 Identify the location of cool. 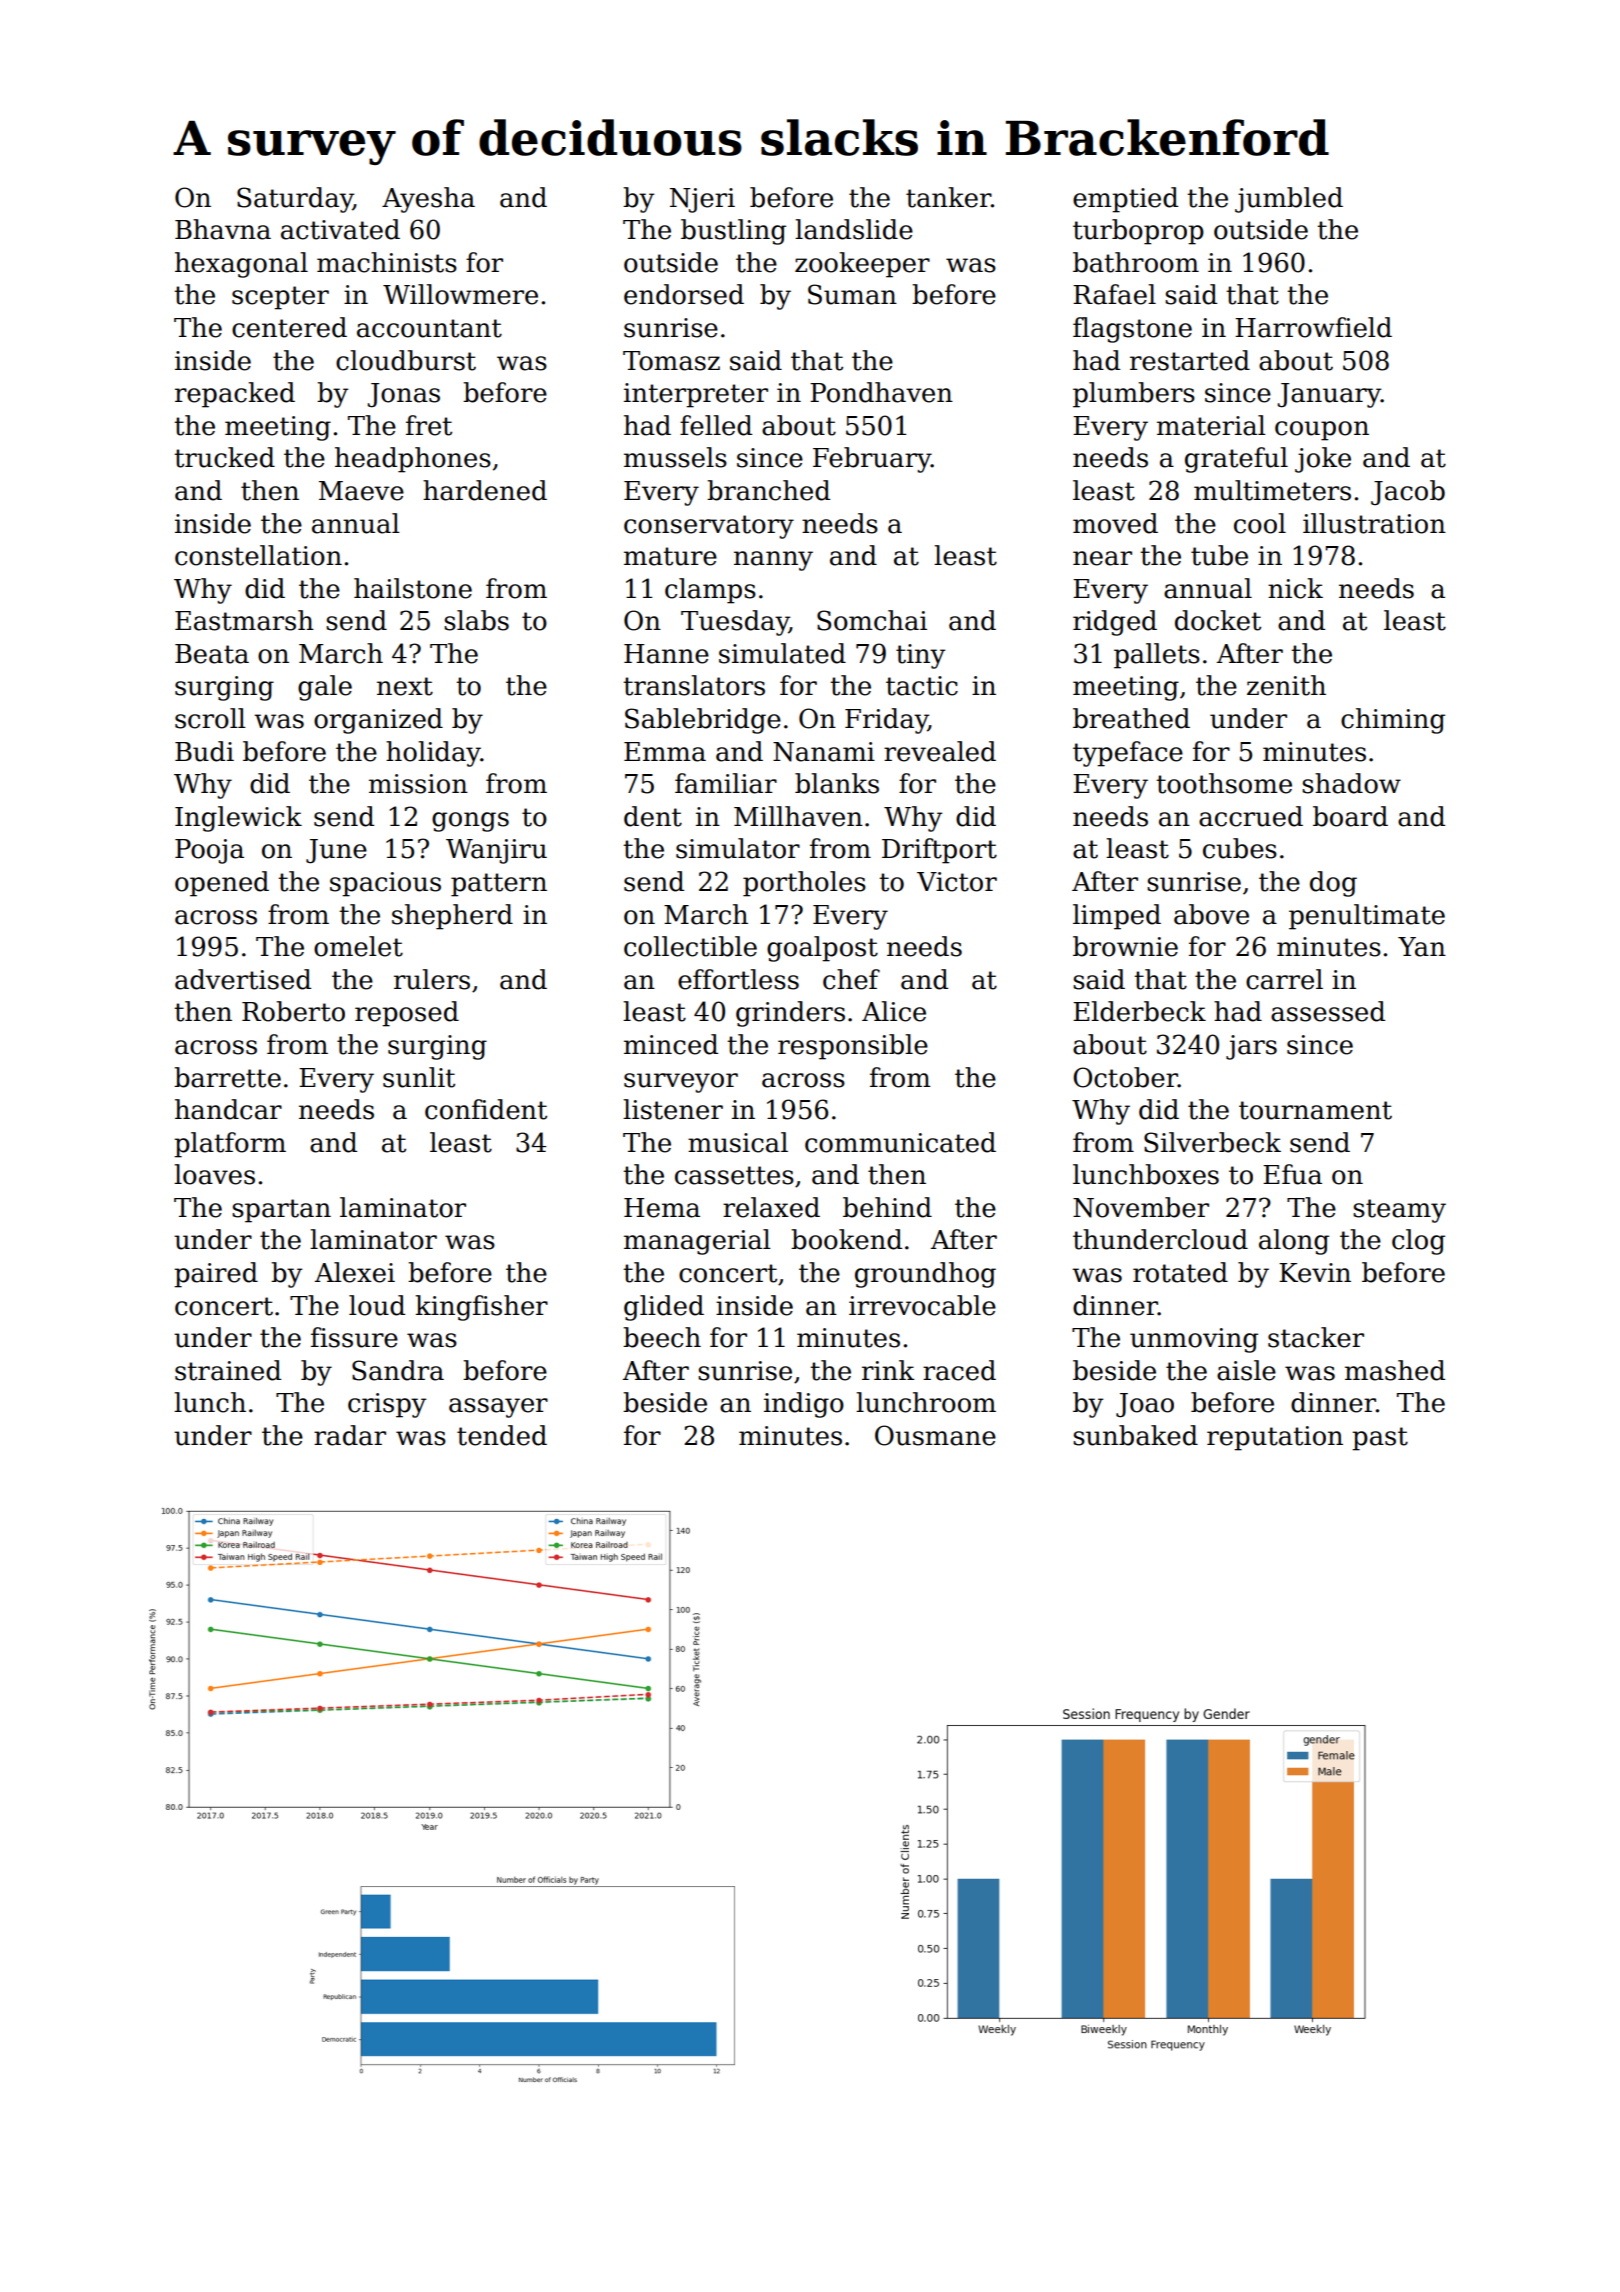
(1260, 523).
